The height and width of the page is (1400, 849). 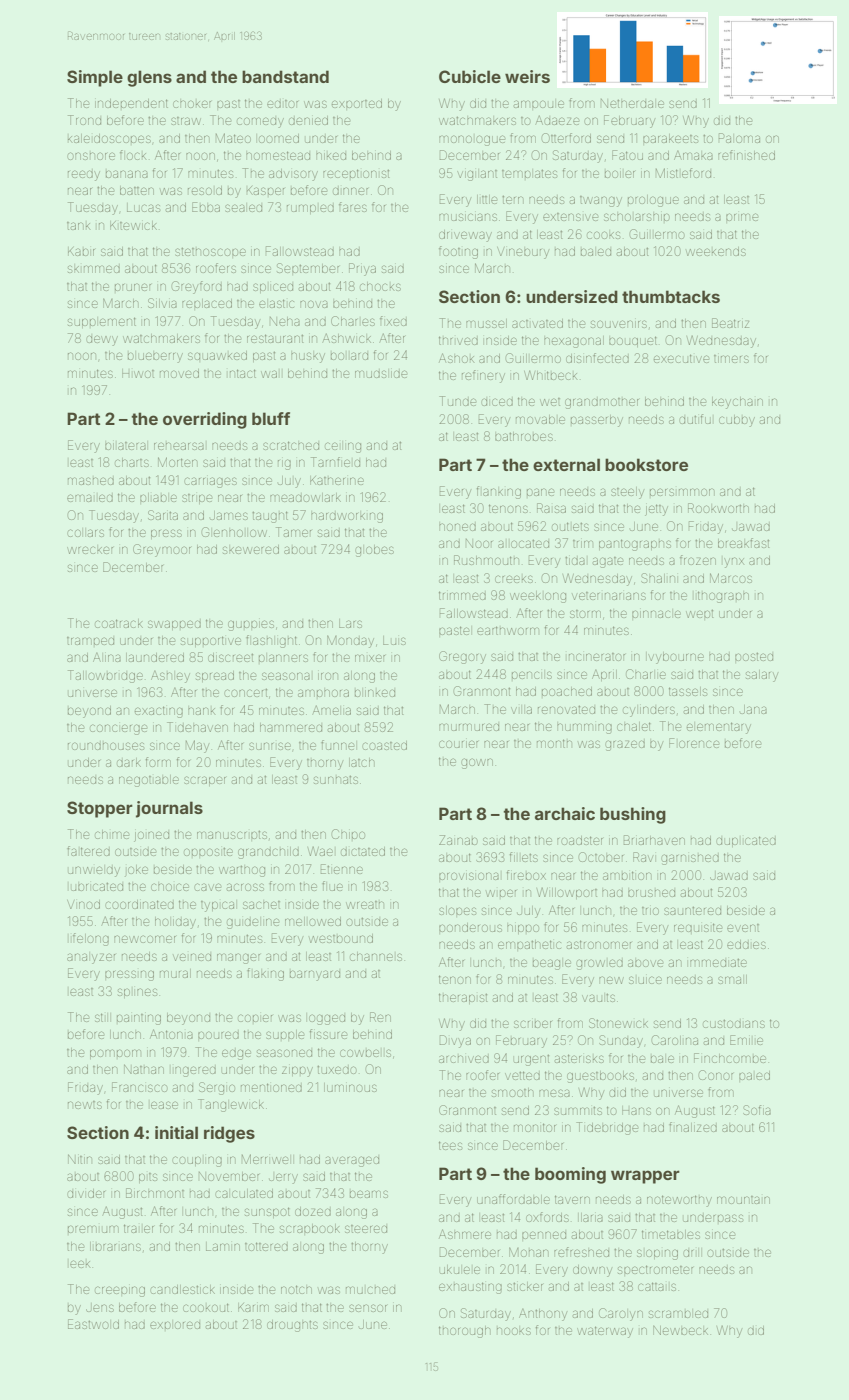 What do you see at coordinates (450, 1145) in the page?
I see `tees` at bounding box center [450, 1145].
